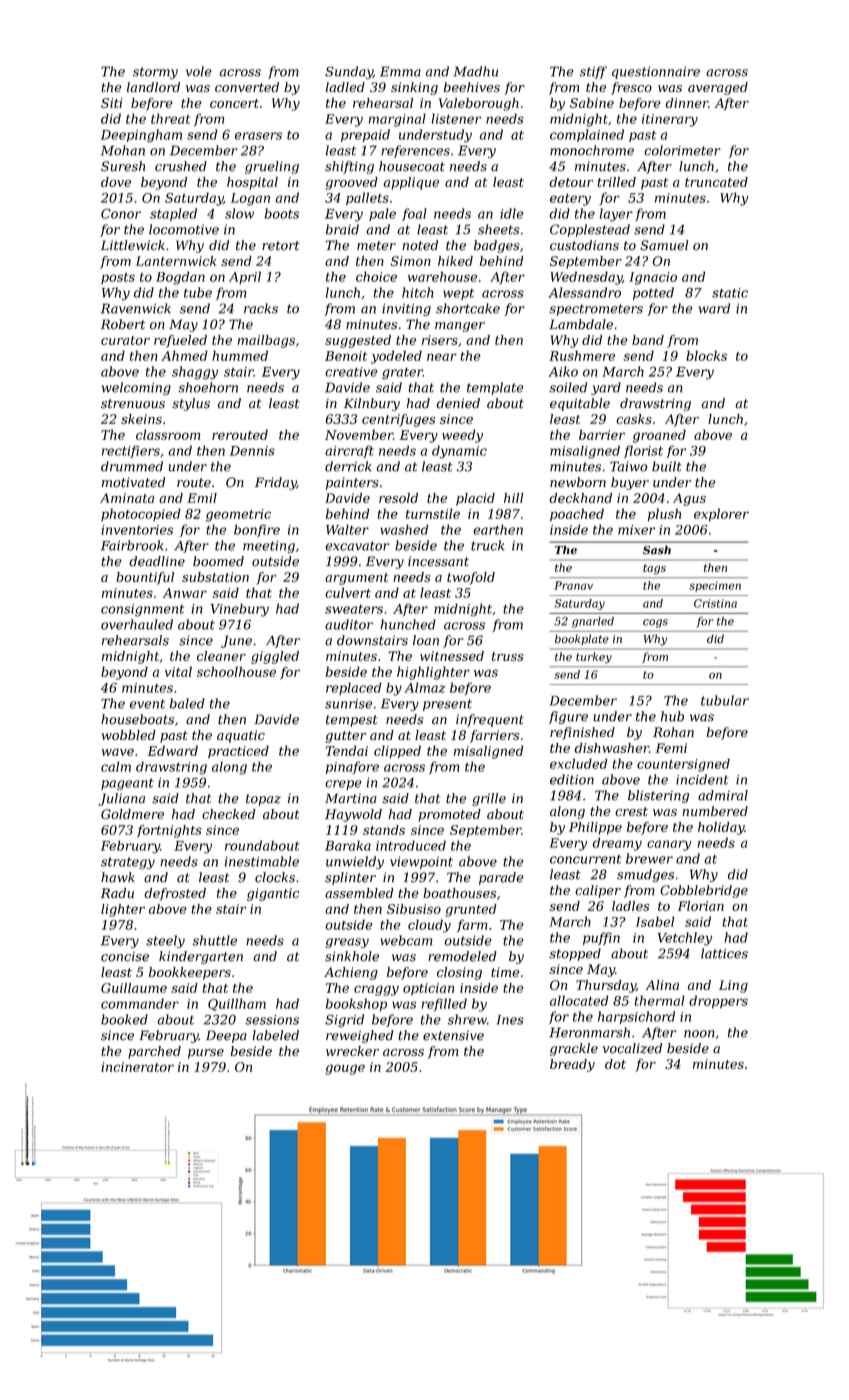  What do you see at coordinates (137, 1067) in the screenshot?
I see `incinerator` at bounding box center [137, 1067].
